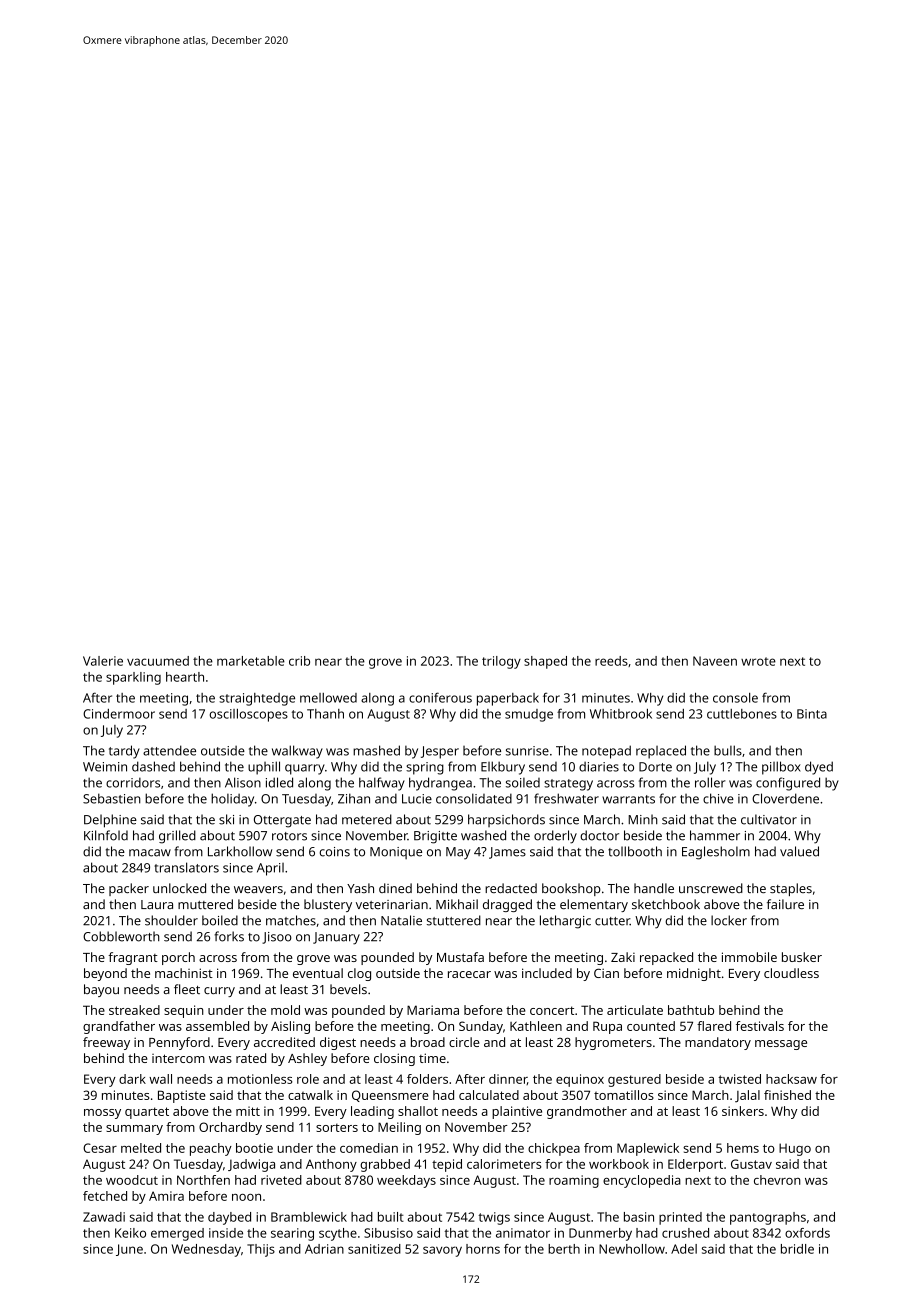 This document has width=924, height=1308. I want to click on melted, so click(141, 1148).
